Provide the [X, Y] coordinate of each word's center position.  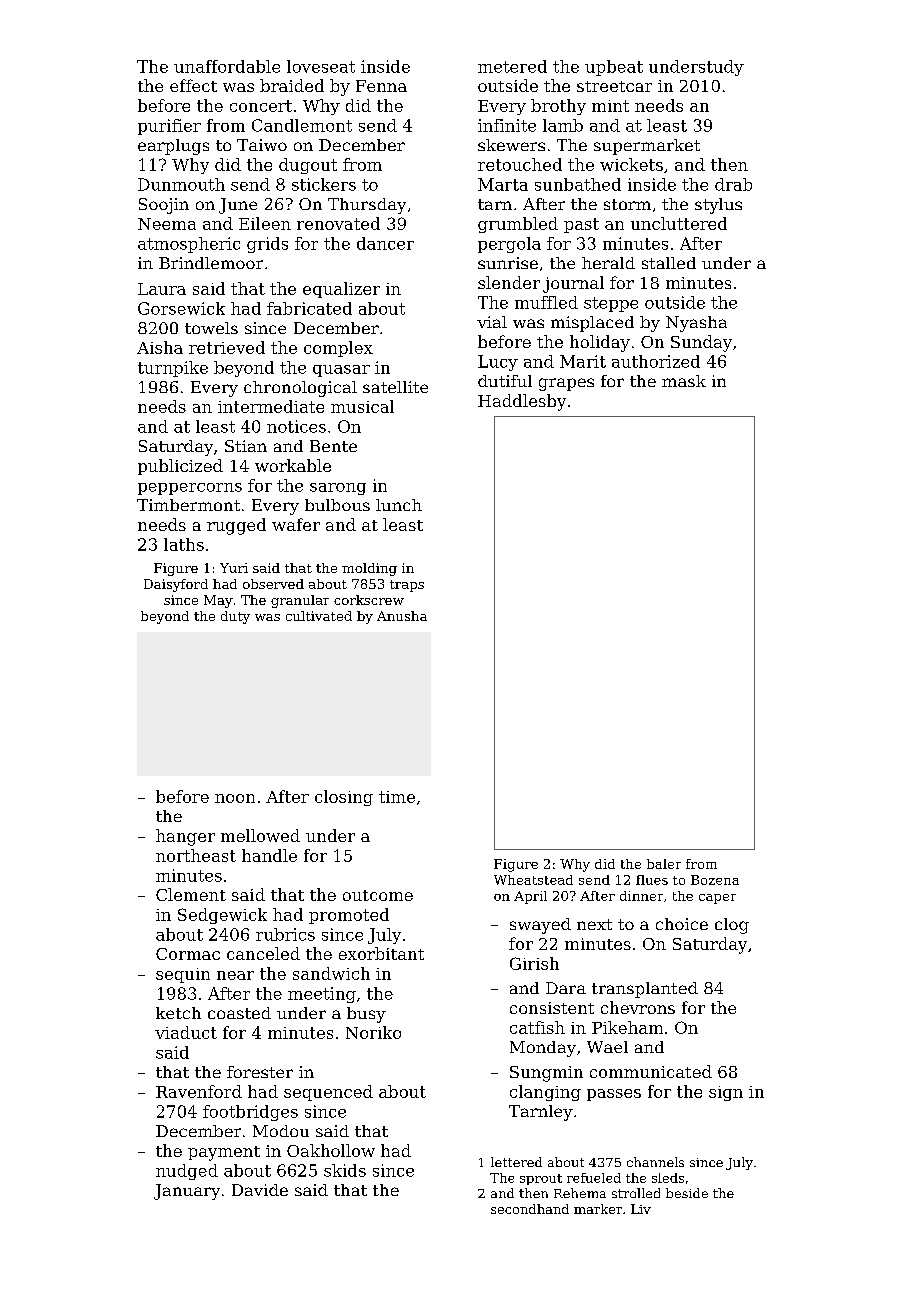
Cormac [188, 954]
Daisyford [176, 585]
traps [407, 586]
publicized [180, 467]
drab [733, 184]
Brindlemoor [211, 263]
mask [684, 381]
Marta [503, 184]
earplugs [173, 147]
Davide [260, 1190]
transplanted [645, 990]
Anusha [402, 616]
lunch [399, 505]
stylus [718, 206]
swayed [540, 926]
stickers [324, 184]
